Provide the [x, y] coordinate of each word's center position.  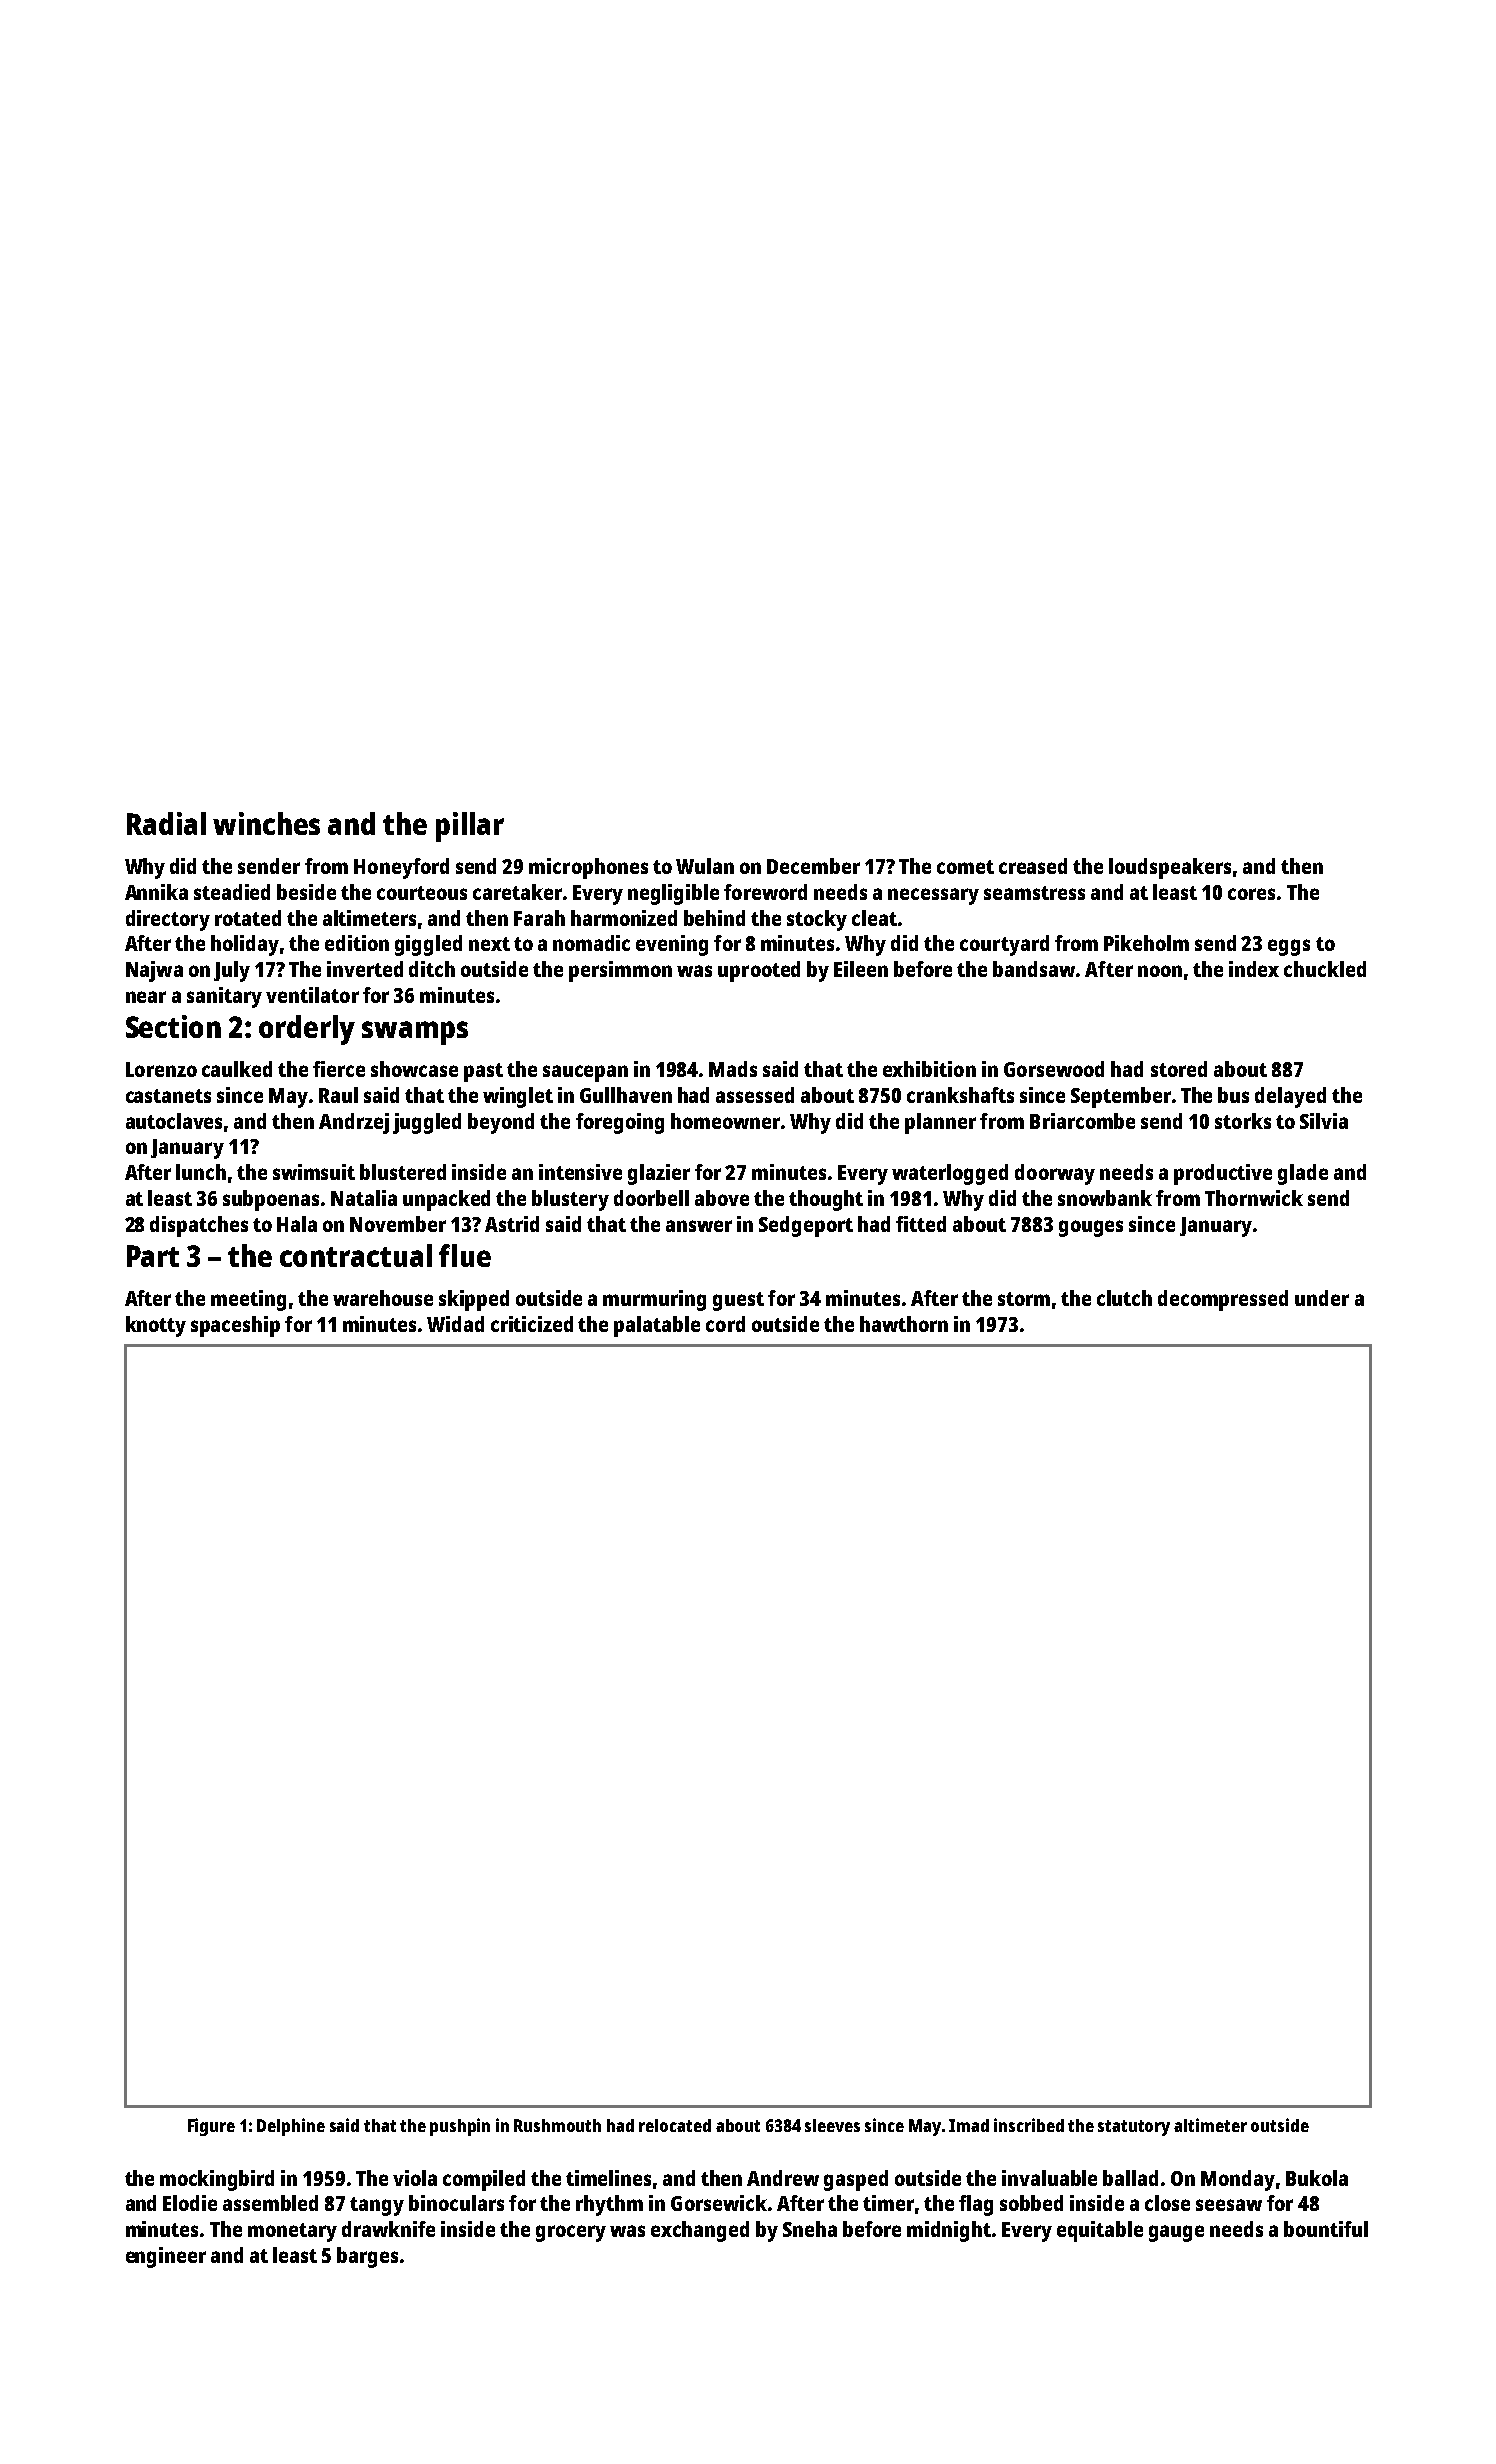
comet [965, 867]
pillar [470, 827]
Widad [455, 1324]
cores [1251, 894]
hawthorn [904, 1324]
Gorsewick [719, 2203]
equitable [1100, 2231]
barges [367, 2257]
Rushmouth [557, 2125]
